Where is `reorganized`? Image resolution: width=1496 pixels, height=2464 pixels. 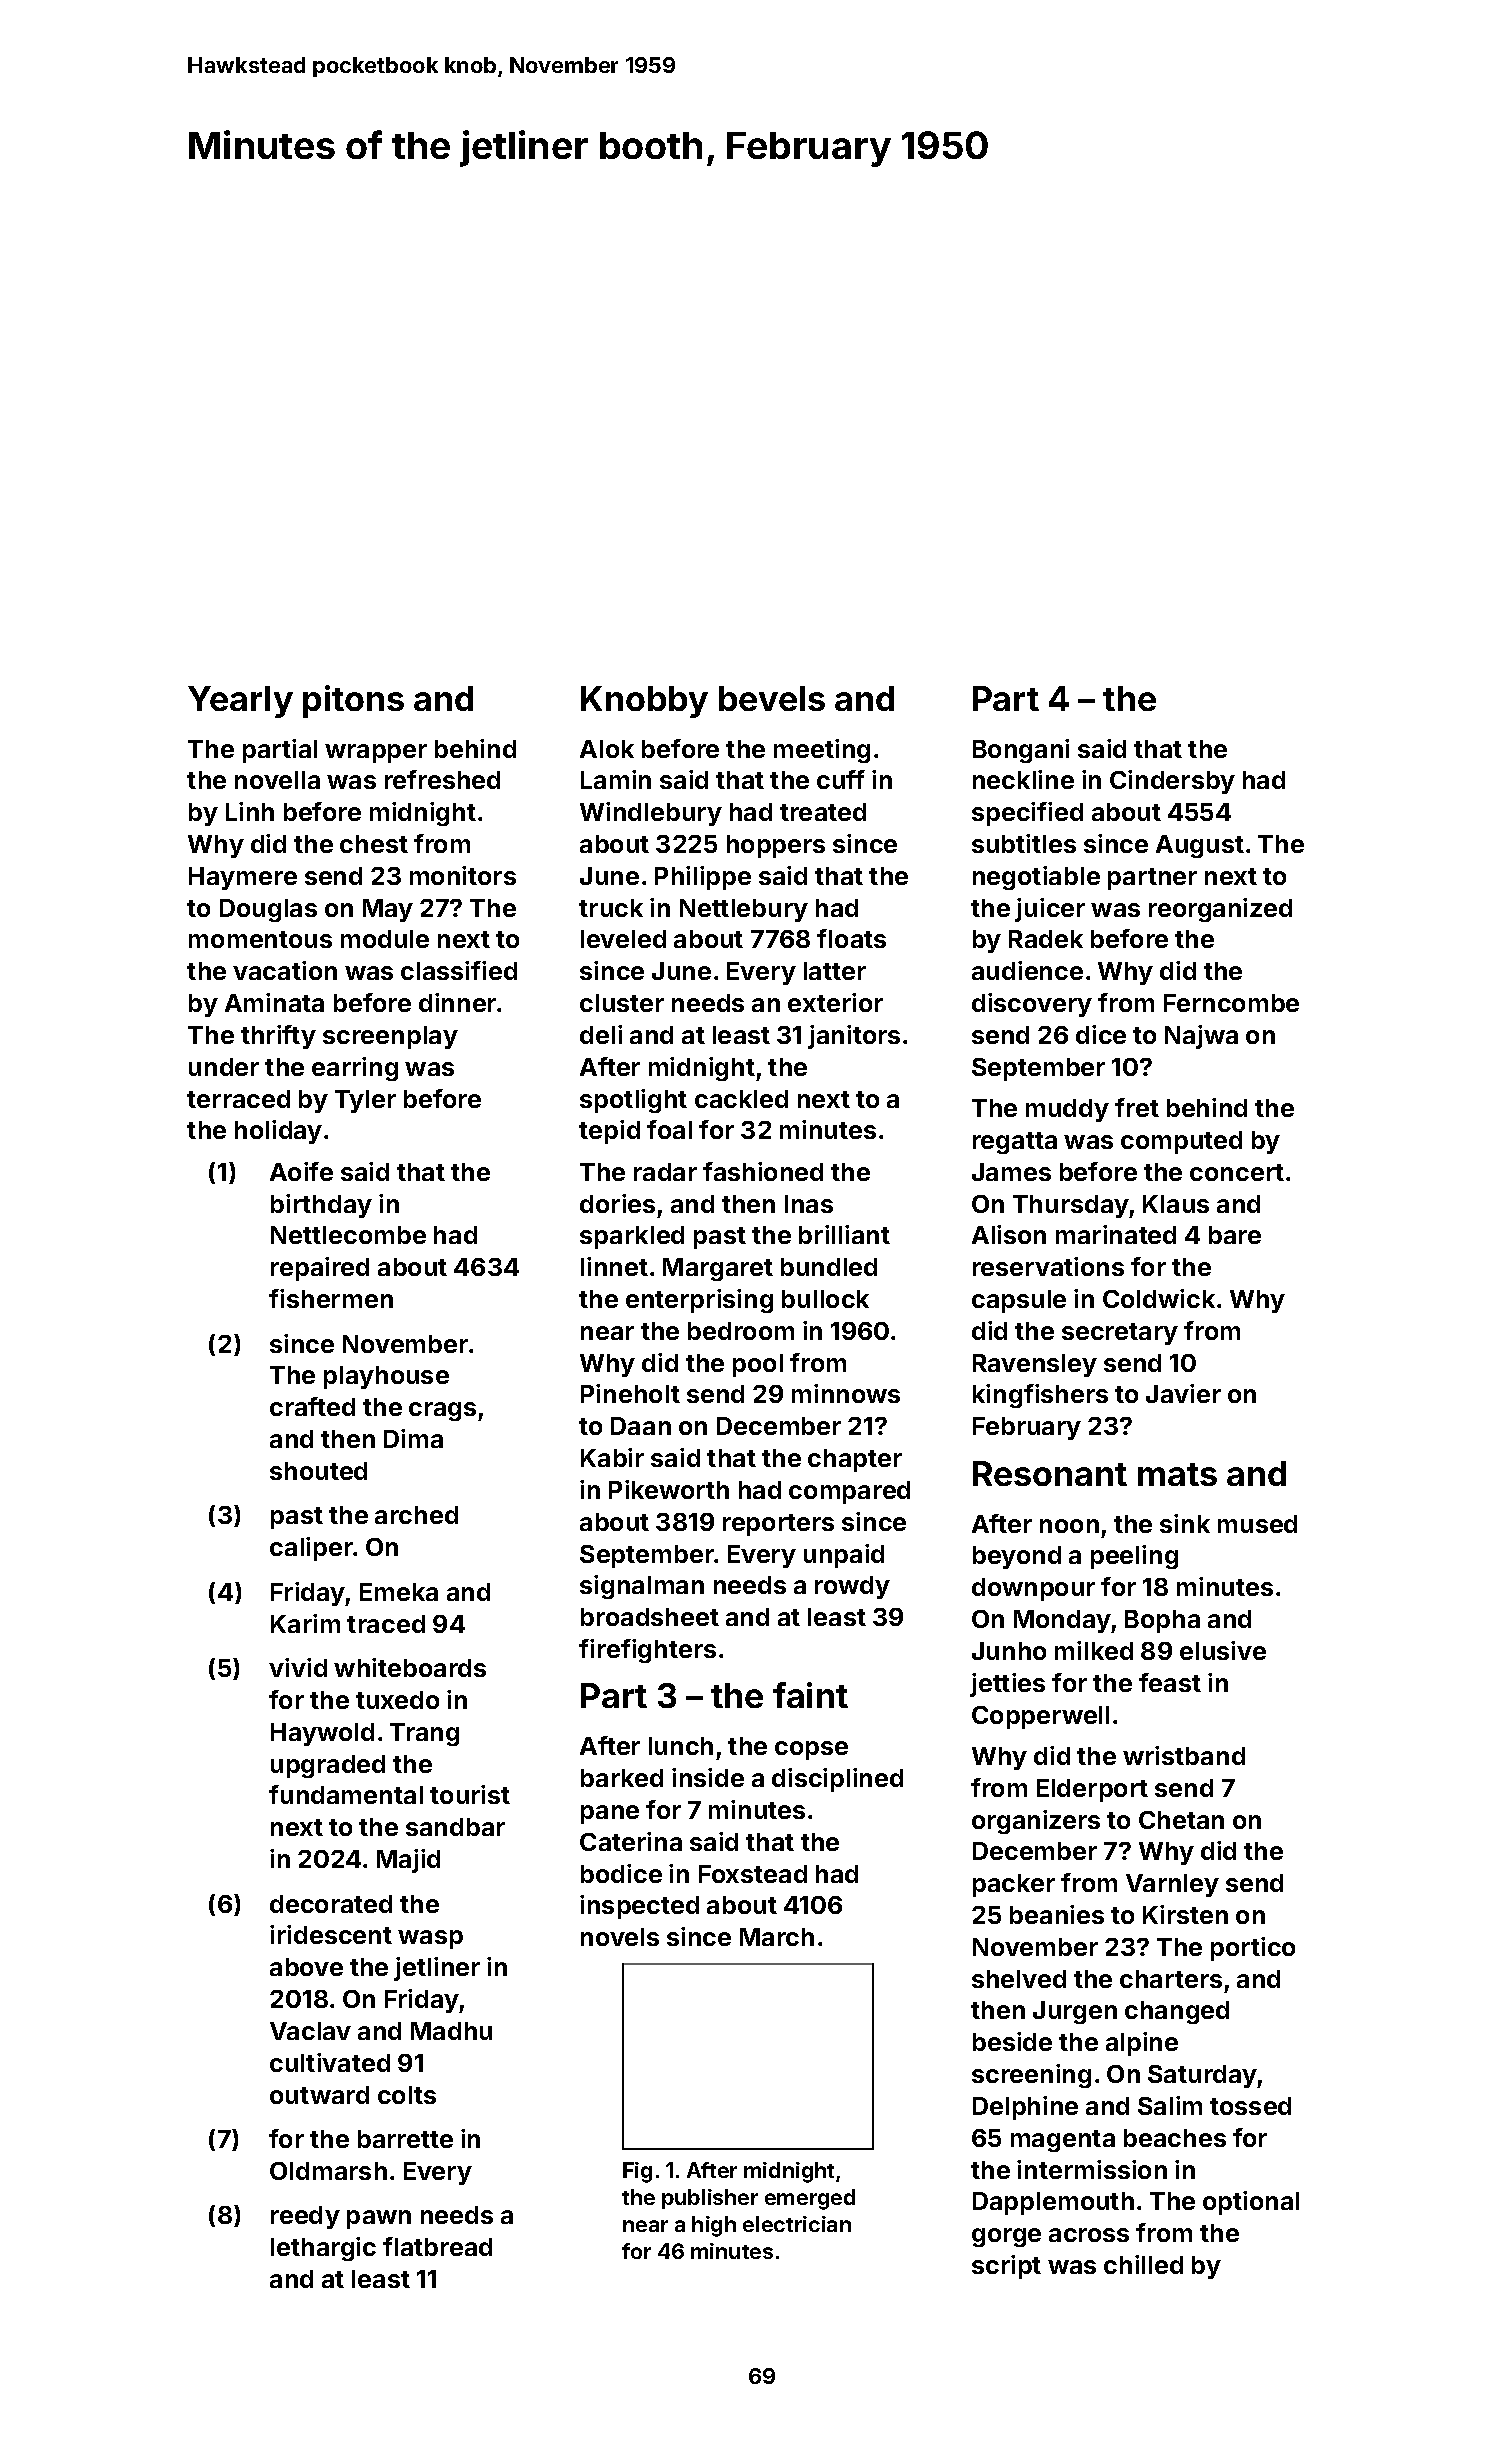
reorganized is located at coordinates (1220, 910).
